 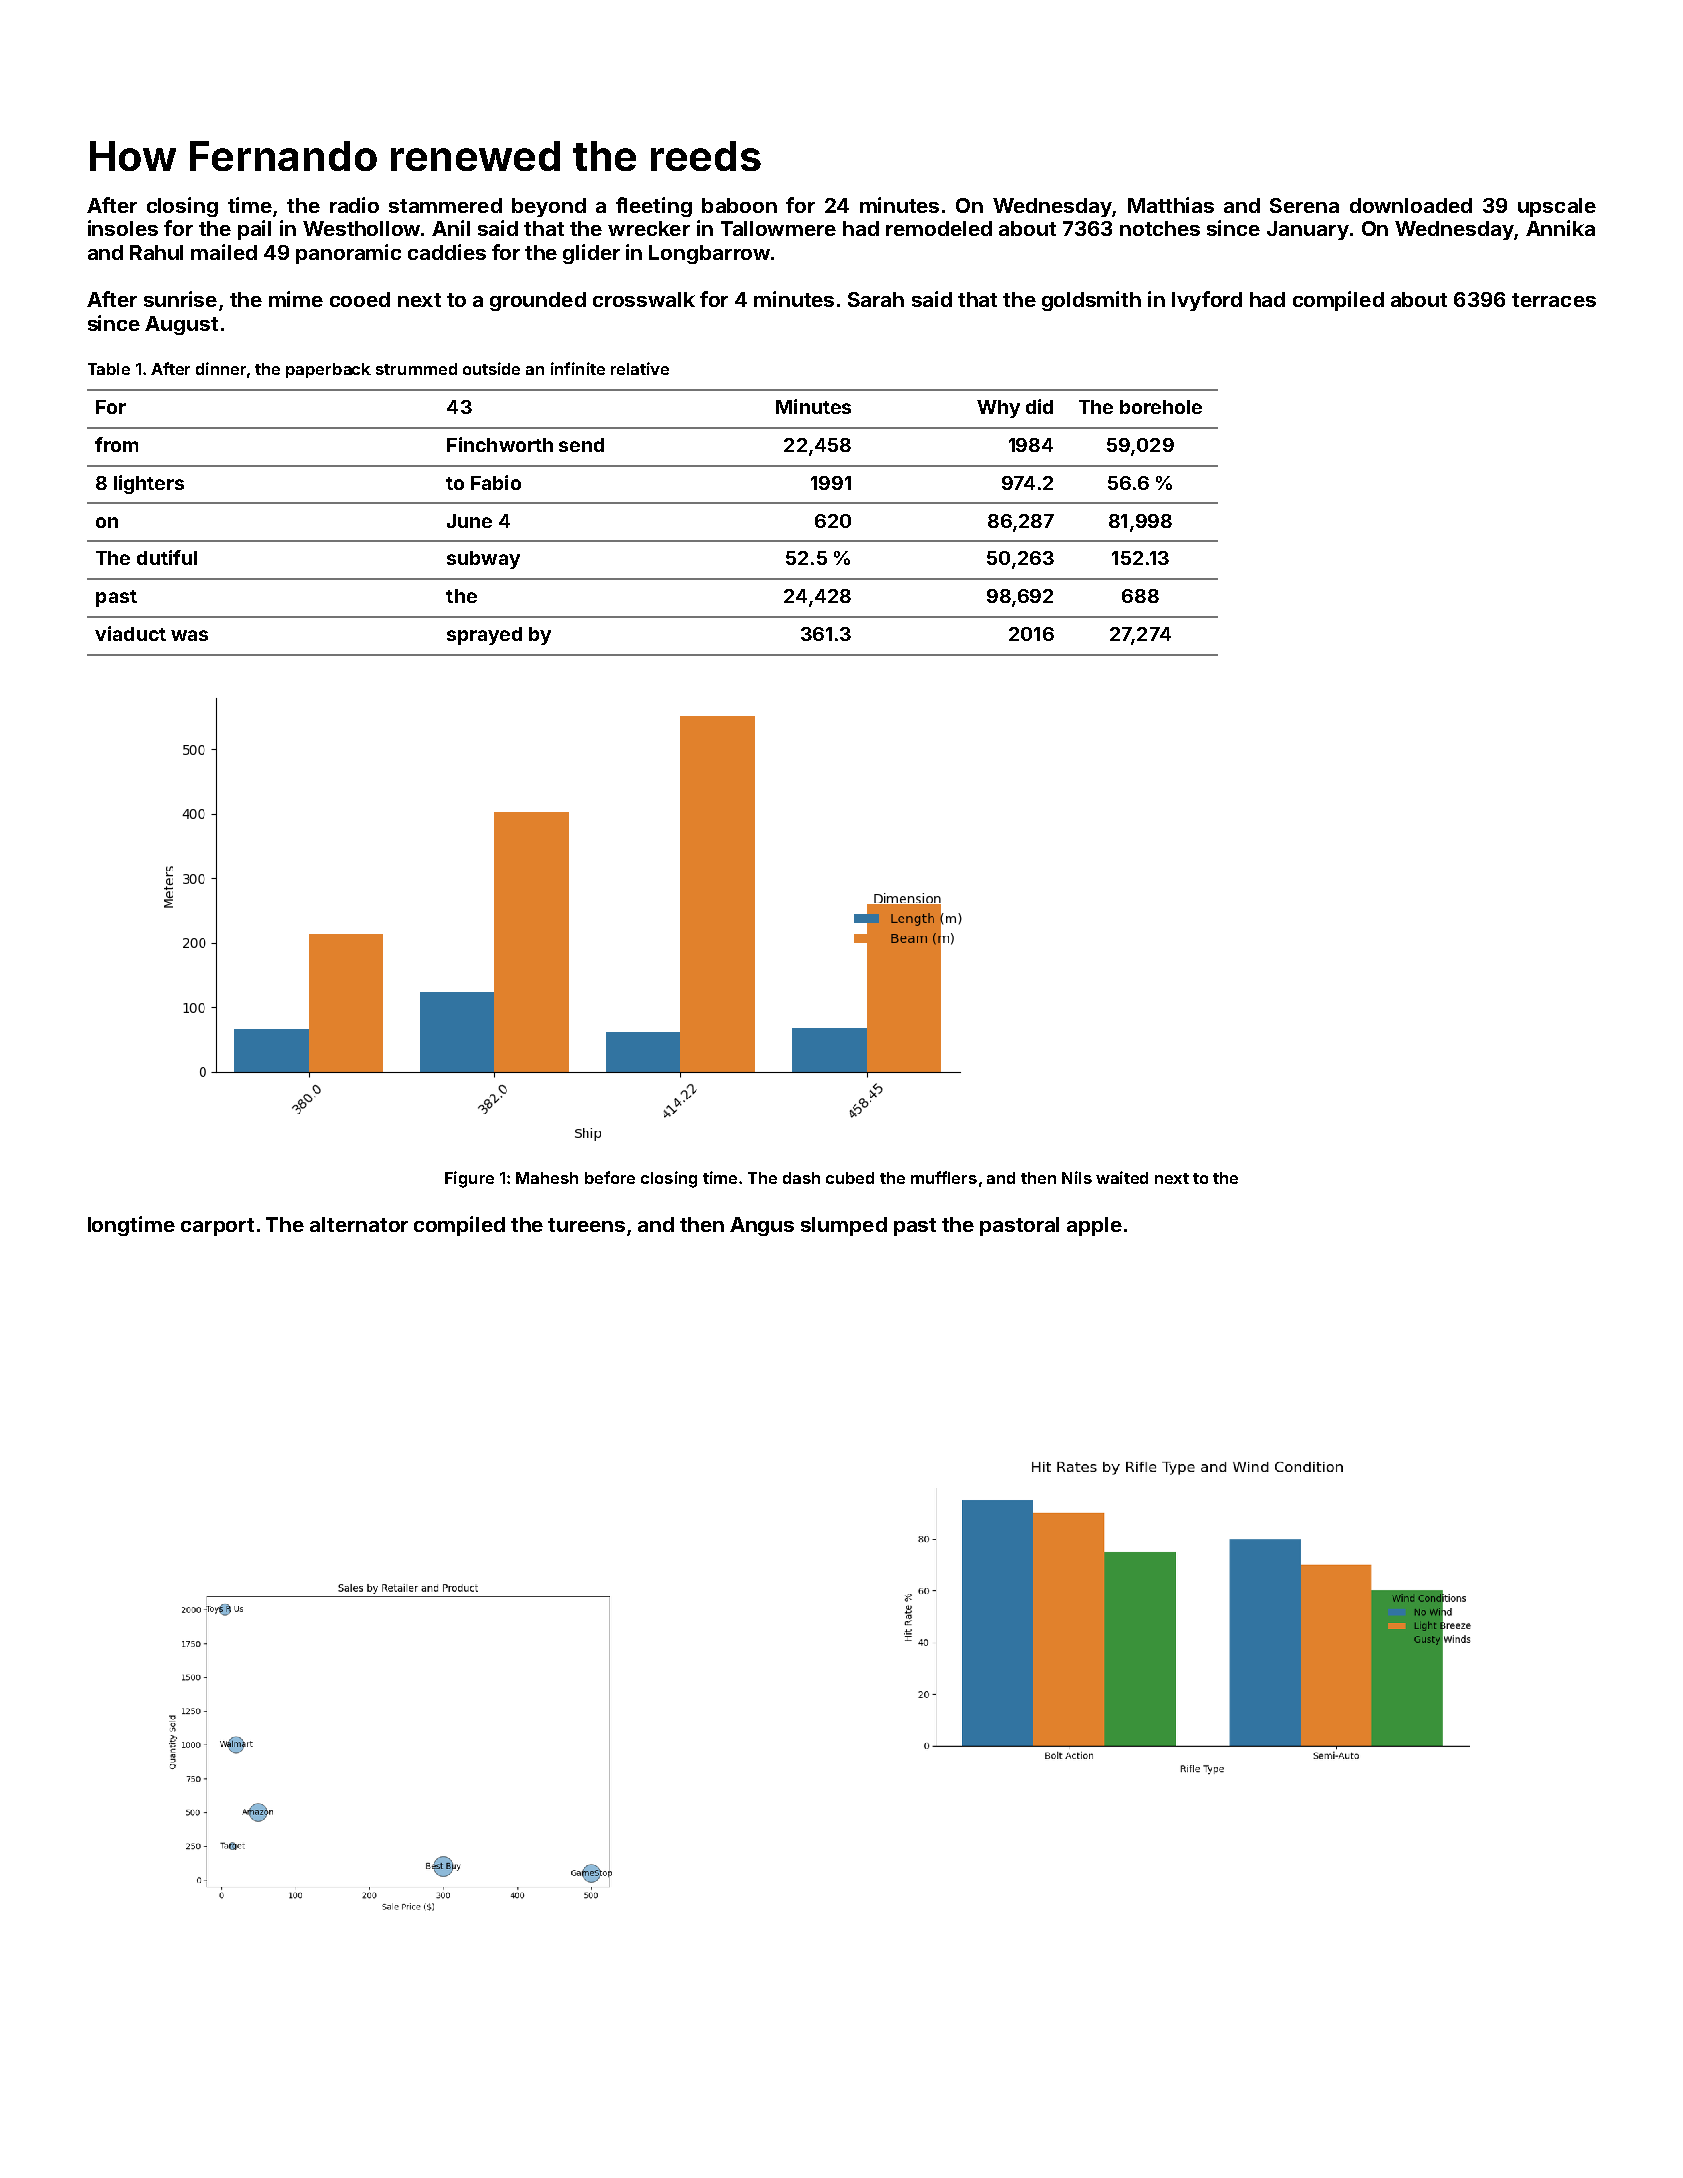 What do you see at coordinates (1094, 1226) in the screenshot?
I see `apple` at bounding box center [1094, 1226].
